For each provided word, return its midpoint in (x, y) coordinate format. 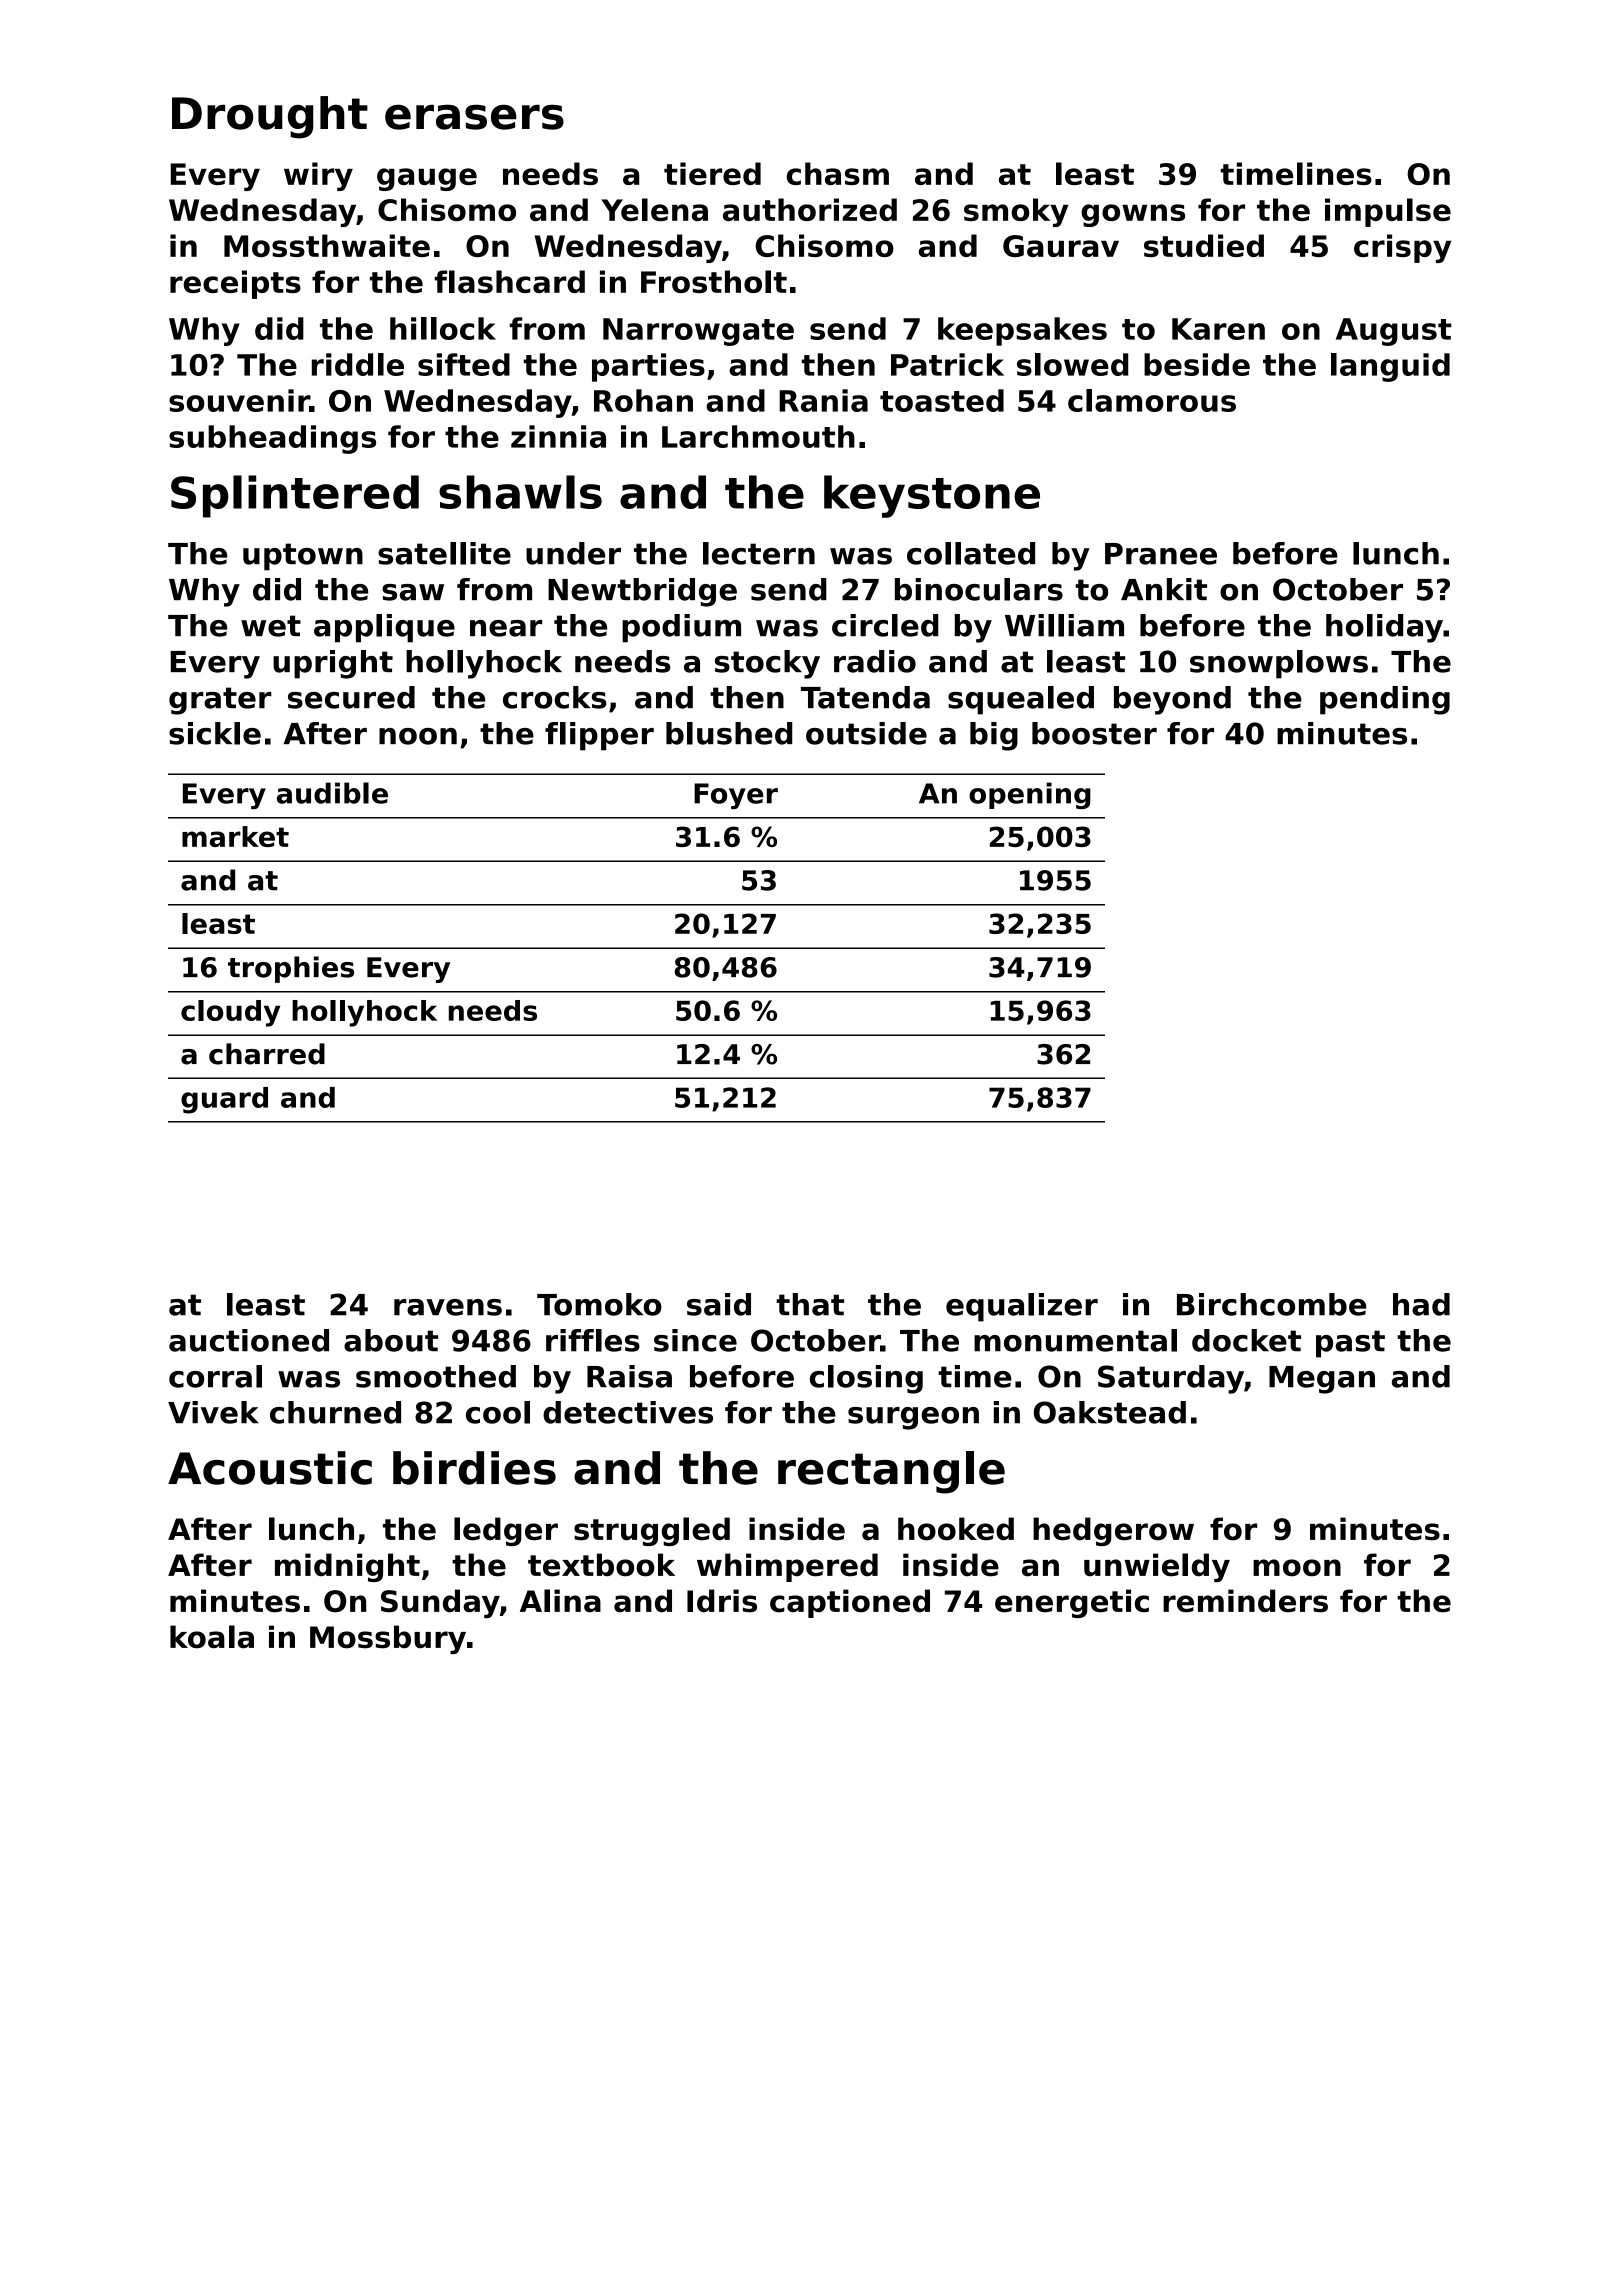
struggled (652, 1531)
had (1421, 1304)
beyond (1172, 700)
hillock (443, 328)
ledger (506, 1531)
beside (1197, 364)
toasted (942, 400)
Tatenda (865, 697)
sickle (215, 733)
